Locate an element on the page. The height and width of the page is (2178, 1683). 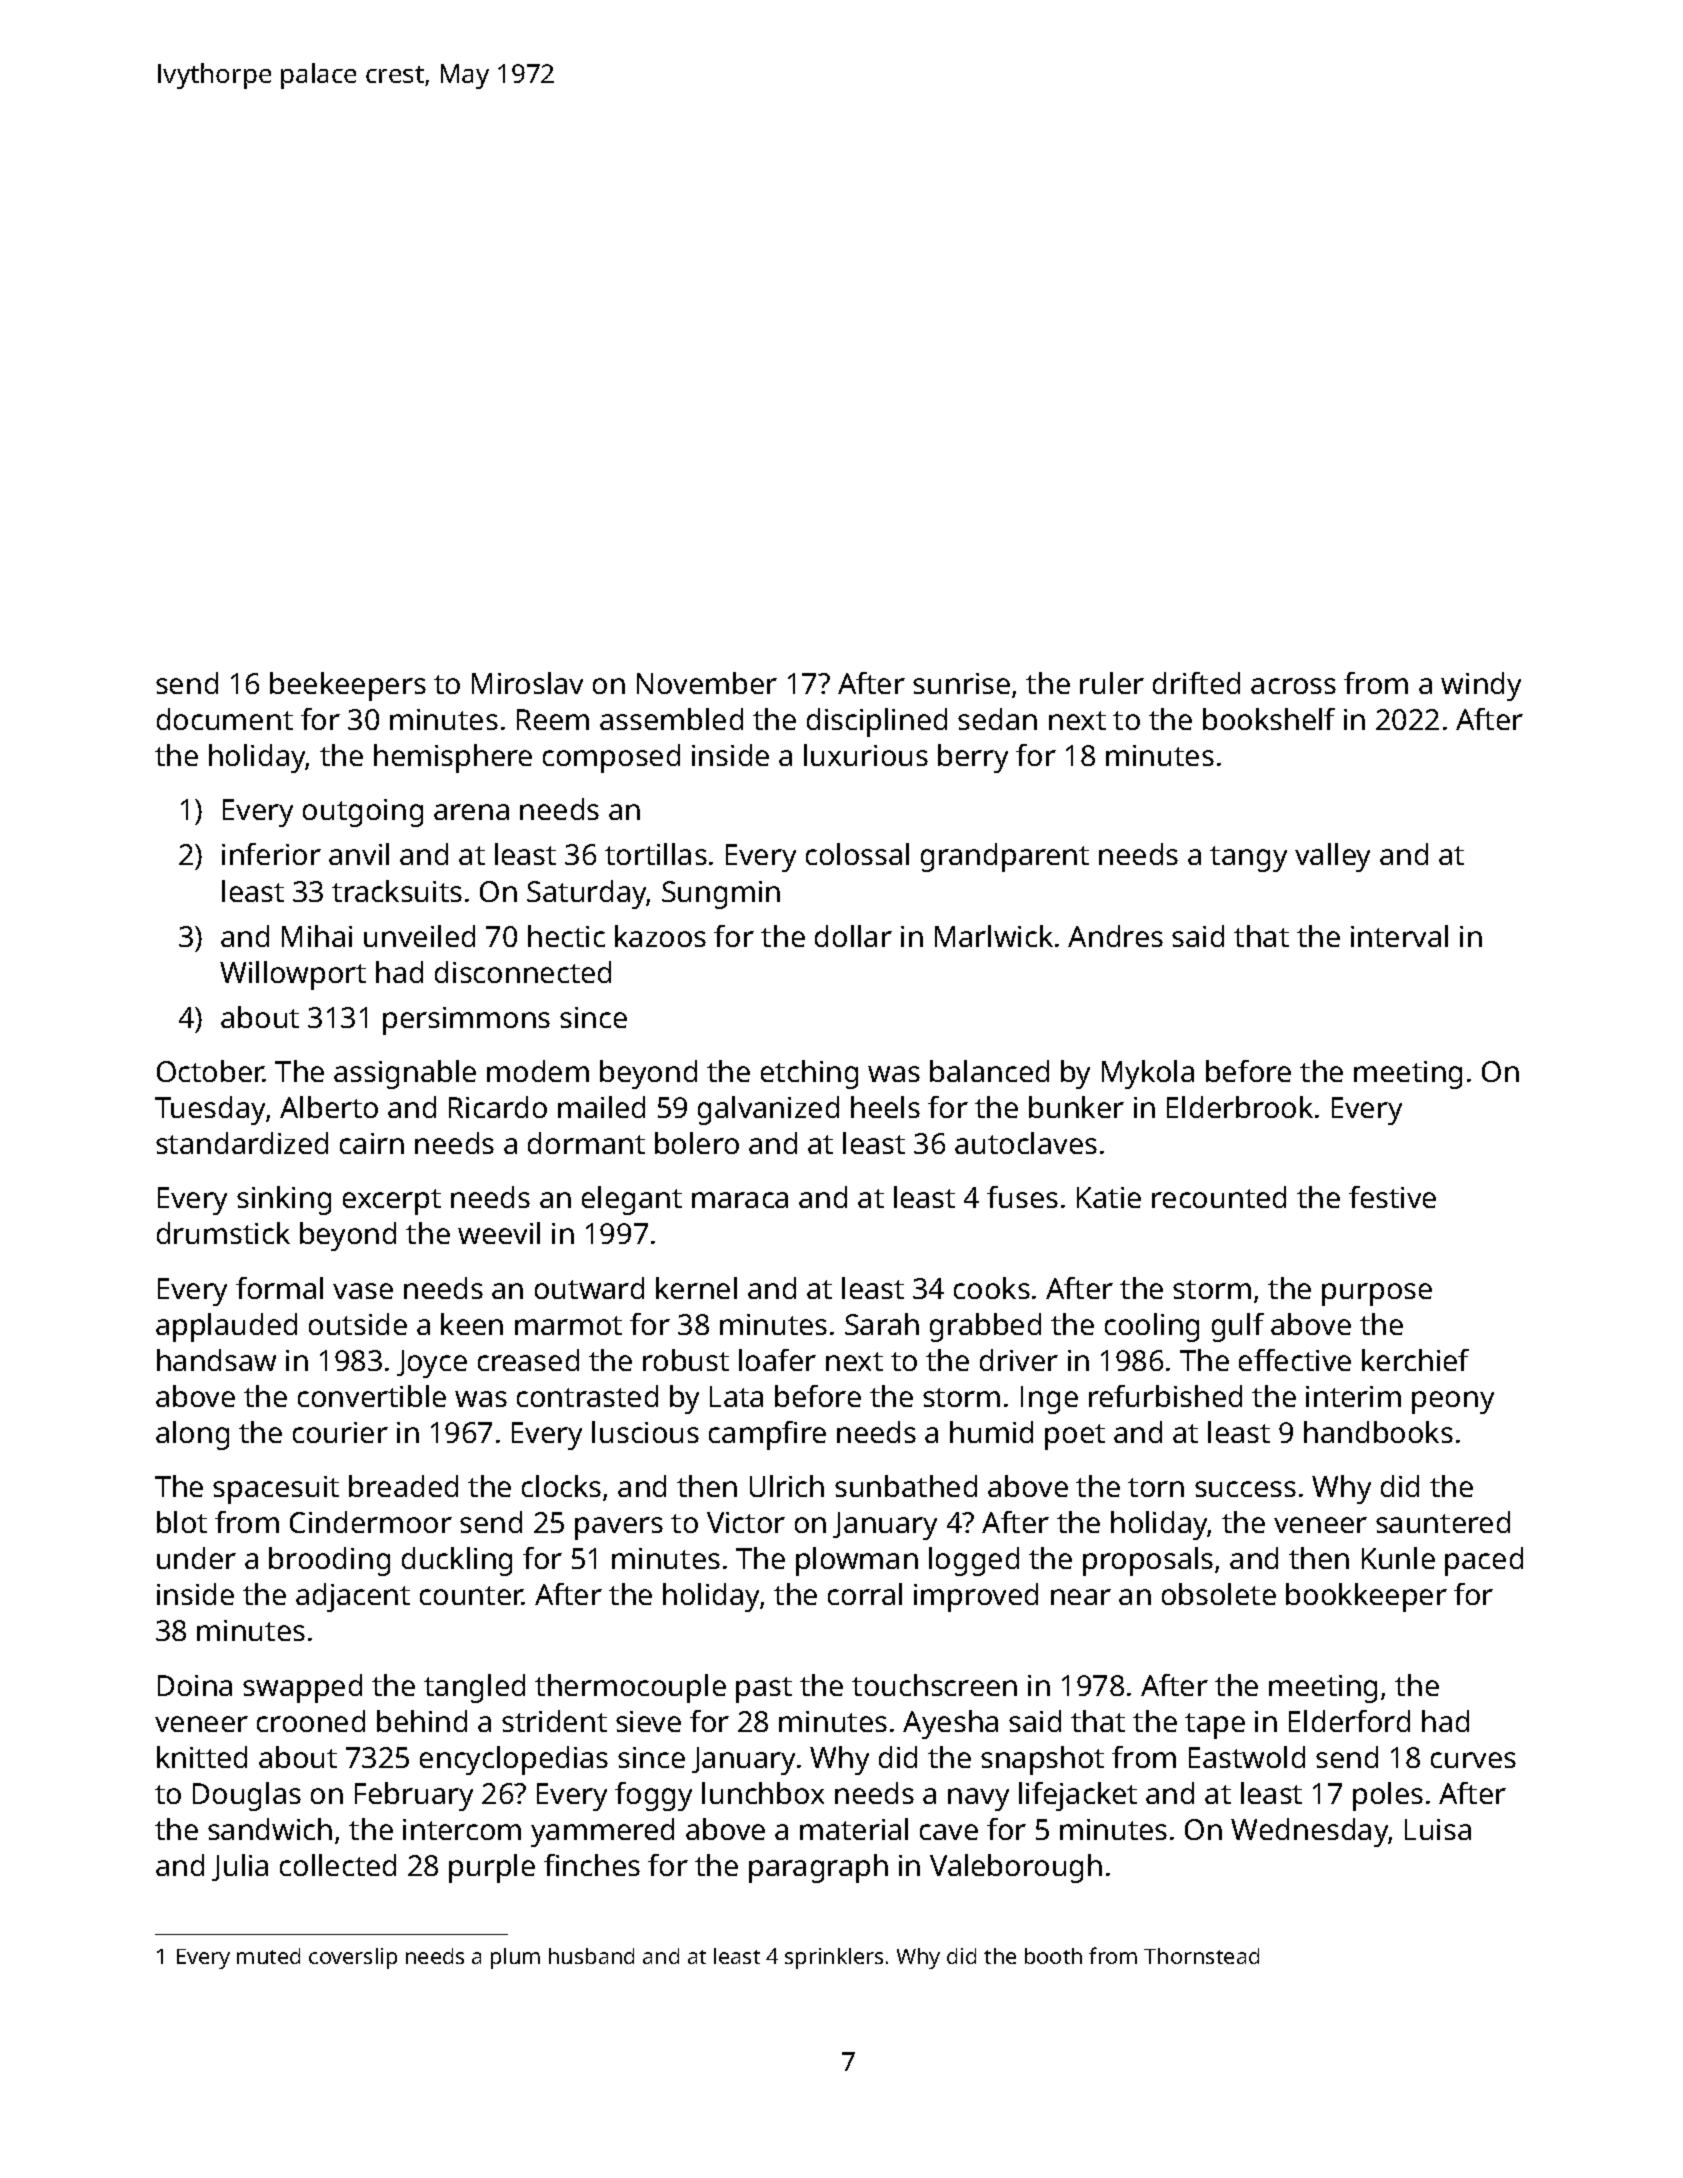
bookkeeper is located at coordinates (1366, 1597).
